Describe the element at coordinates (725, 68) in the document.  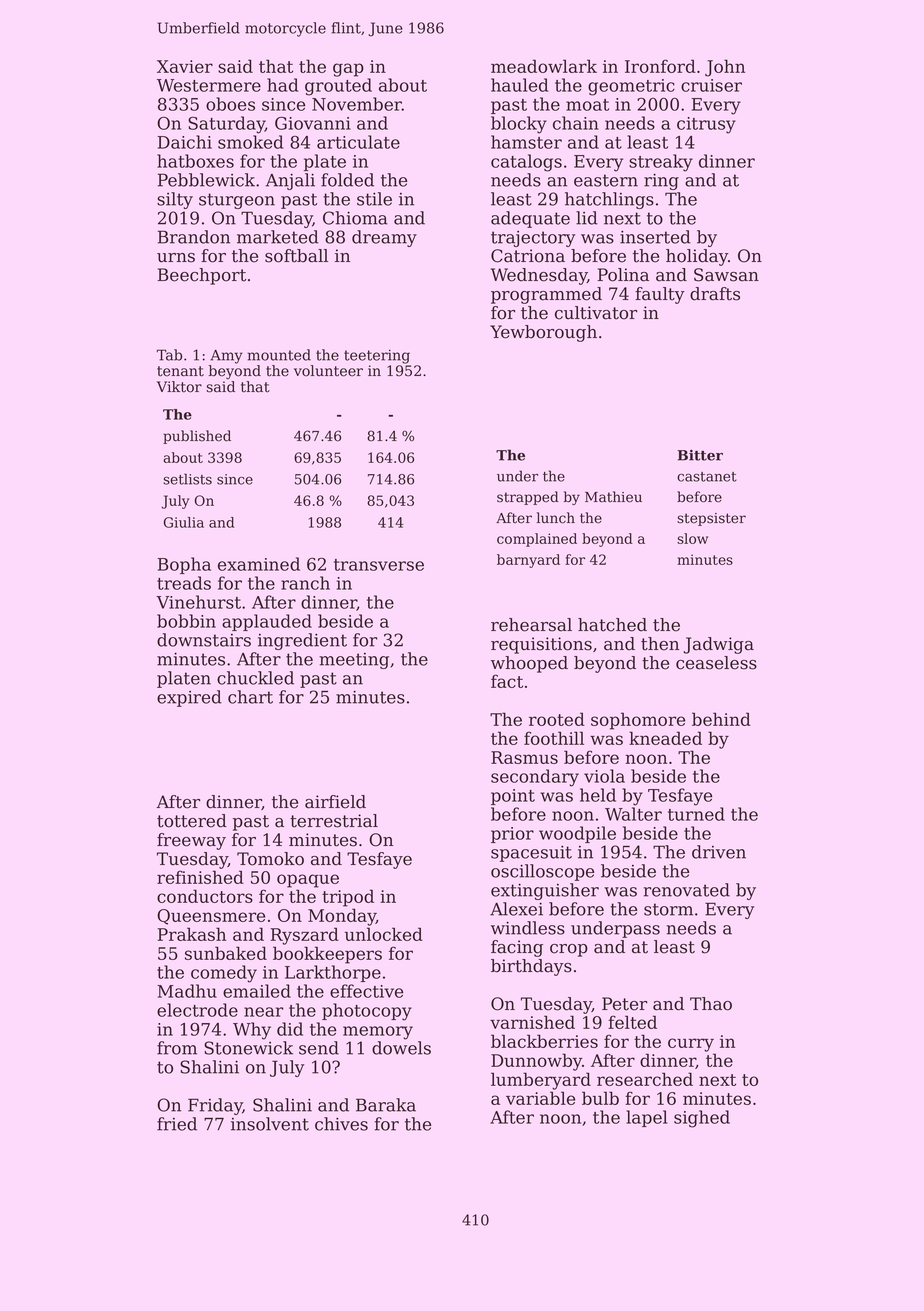
I see `John` at that location.
